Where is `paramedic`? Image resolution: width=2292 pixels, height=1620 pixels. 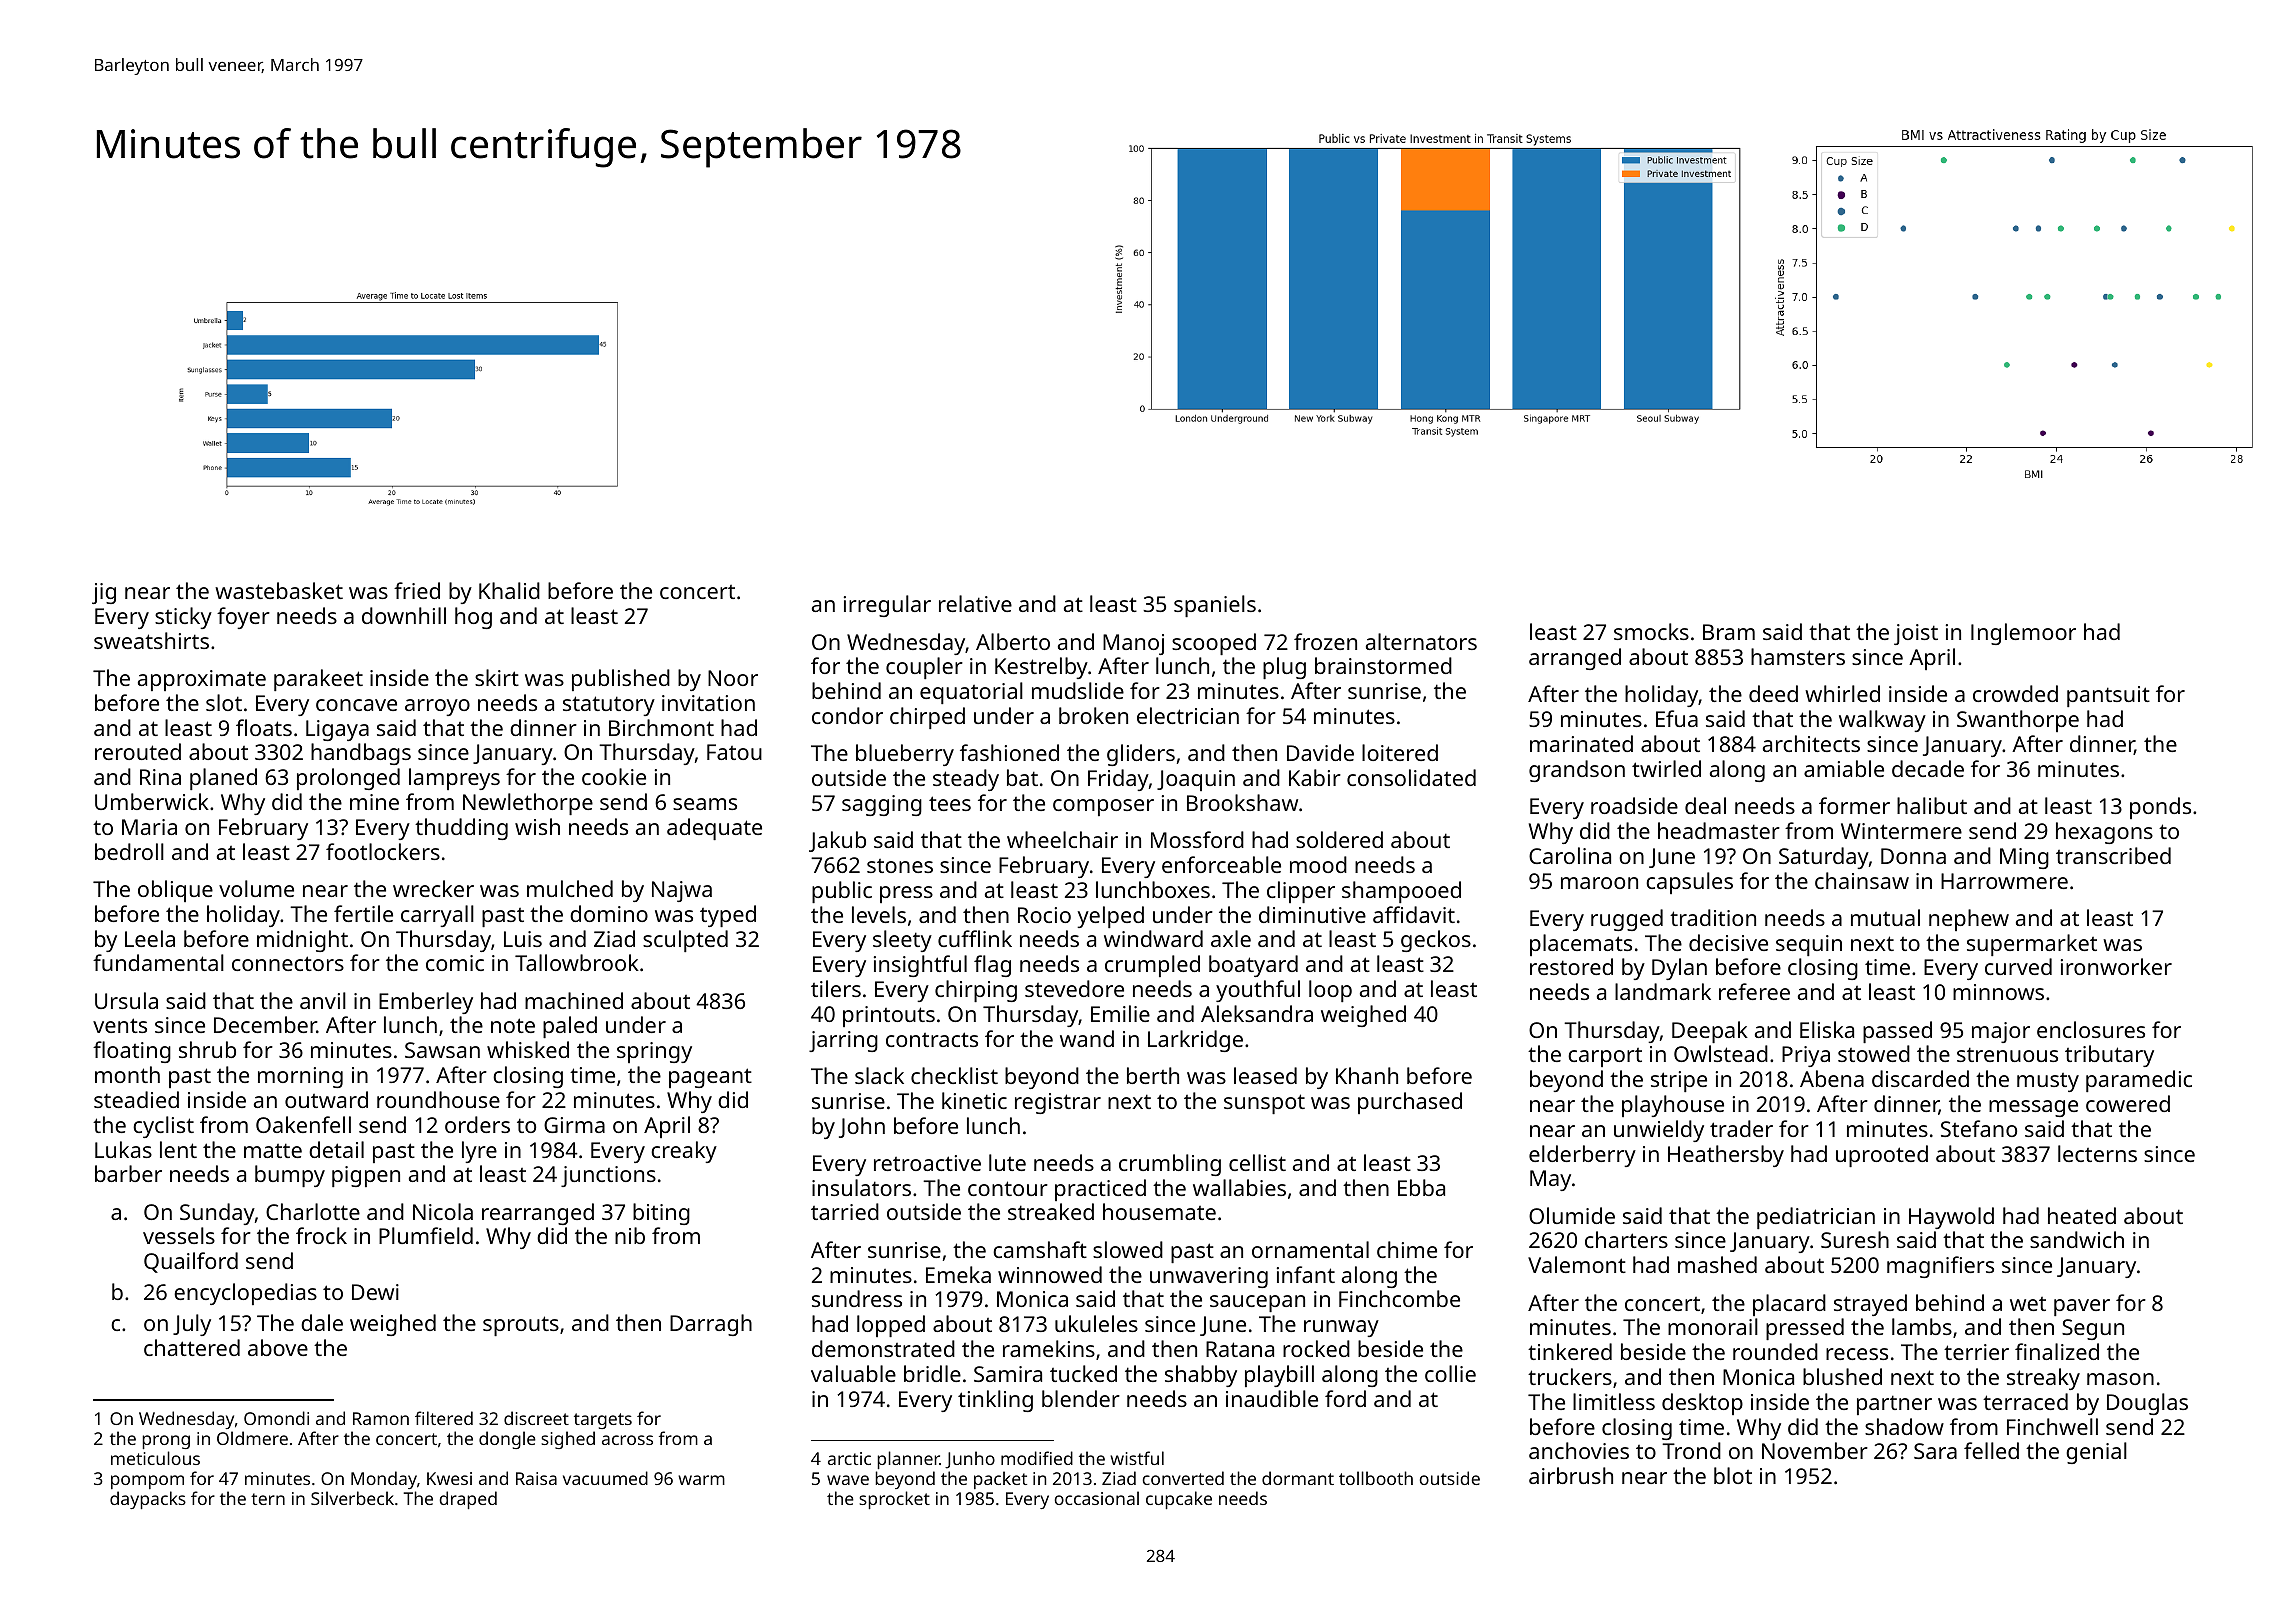
paramedic is located at coordinates (2139, 1081).
